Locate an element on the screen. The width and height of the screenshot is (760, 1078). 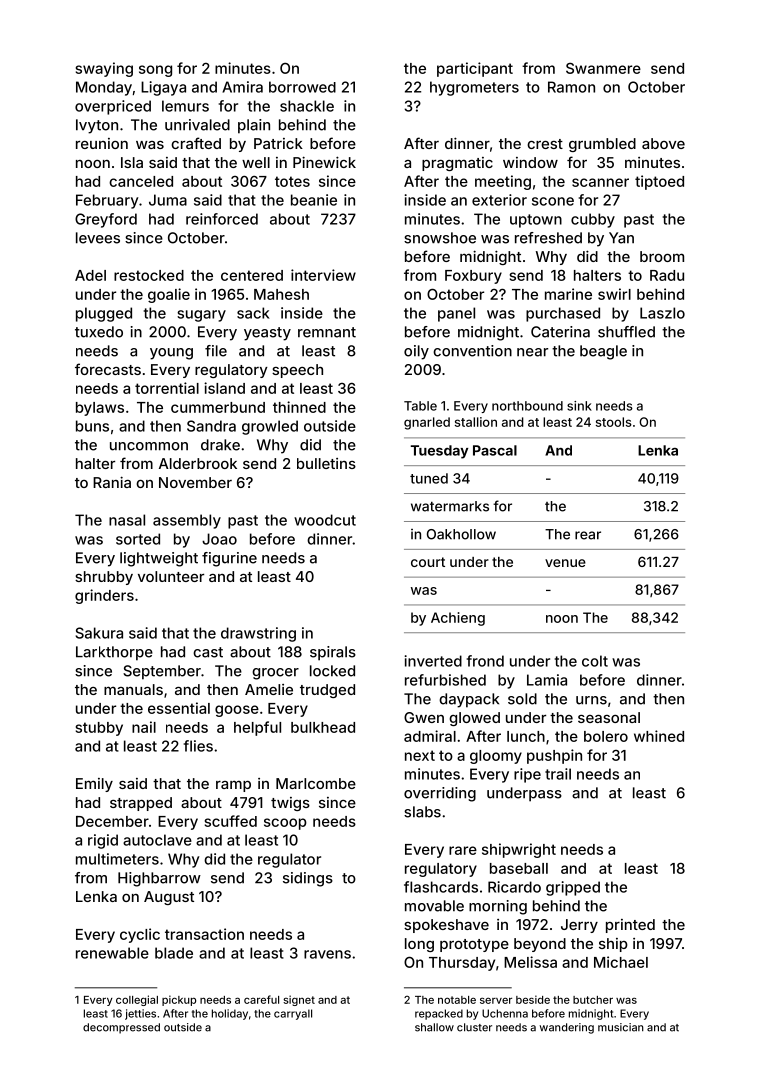
rigid is located at coordinates (103, 841).
